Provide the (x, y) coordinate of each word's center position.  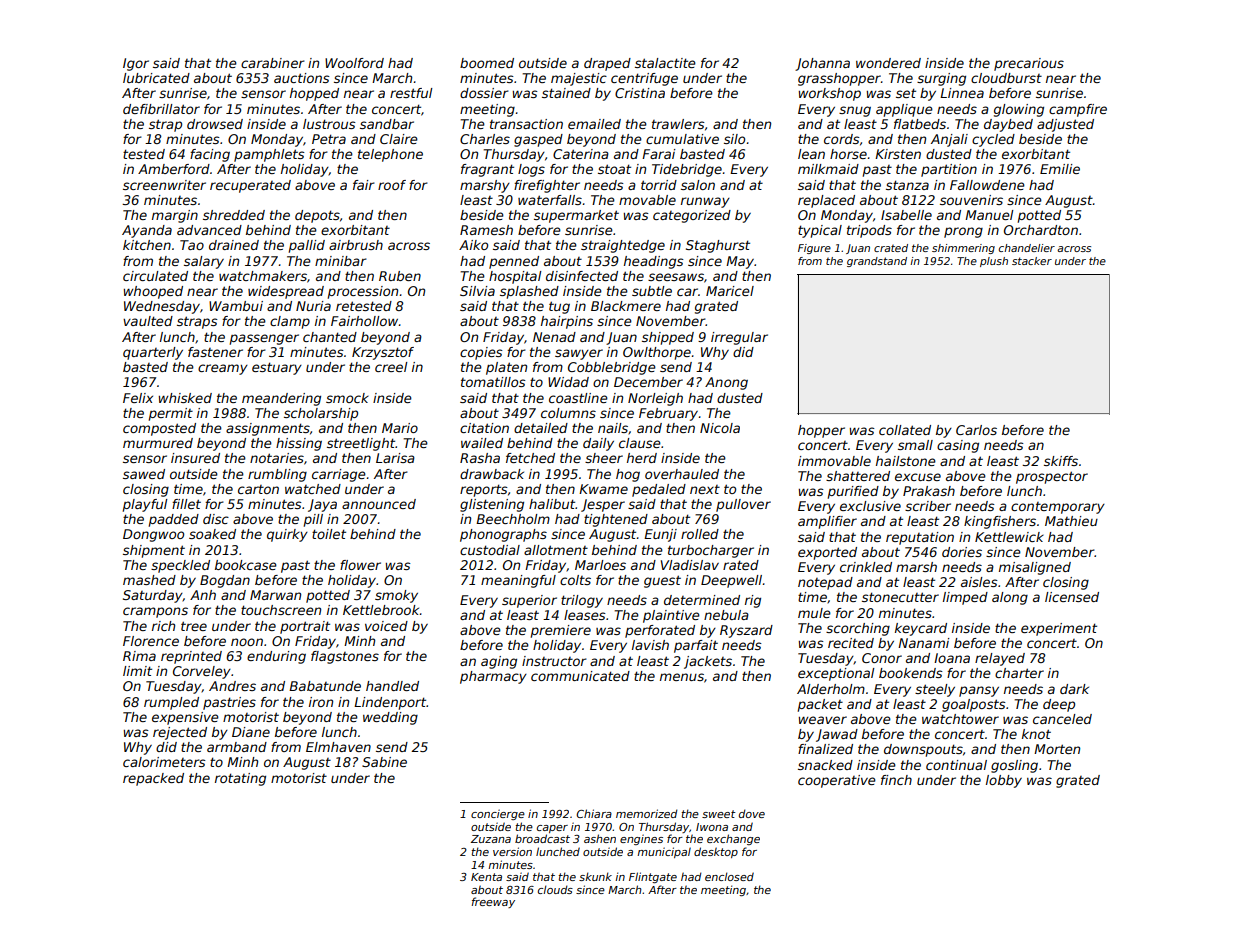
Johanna (822, 64)
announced (379, 504)
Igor (136, 64)
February (668, 414)
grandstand (877, 262)
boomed (487, 63)
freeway (493, 902)
